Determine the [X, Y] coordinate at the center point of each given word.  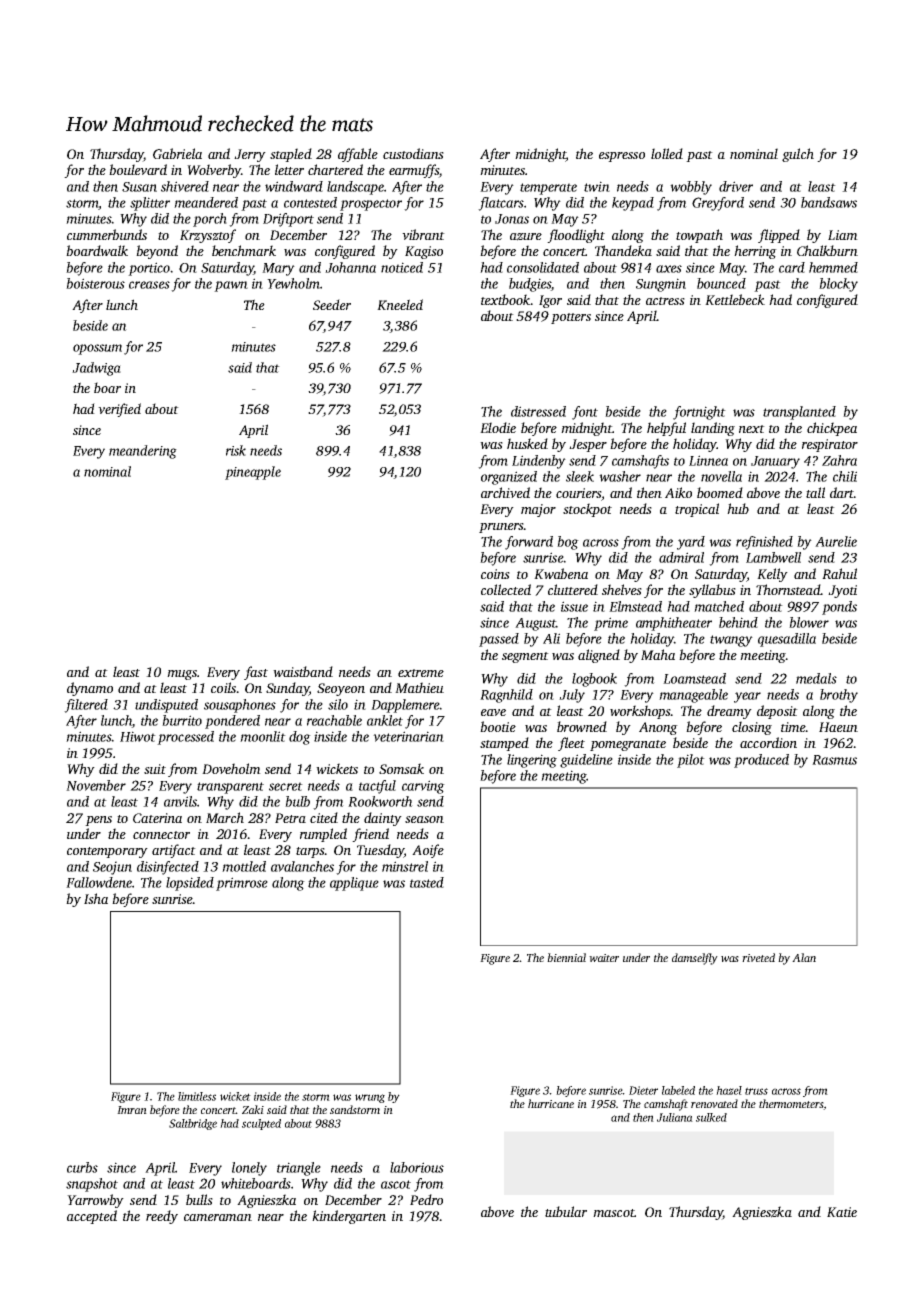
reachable [334, 720]
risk [236, 450]
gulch [798, 155]
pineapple [253, 473]
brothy [839, 696]
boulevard [138, 169]
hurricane [551, 1103]
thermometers [791, 1104]
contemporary [107, 852]
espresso [622, 157]
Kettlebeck [735, 299]
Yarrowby [95, 1201]
